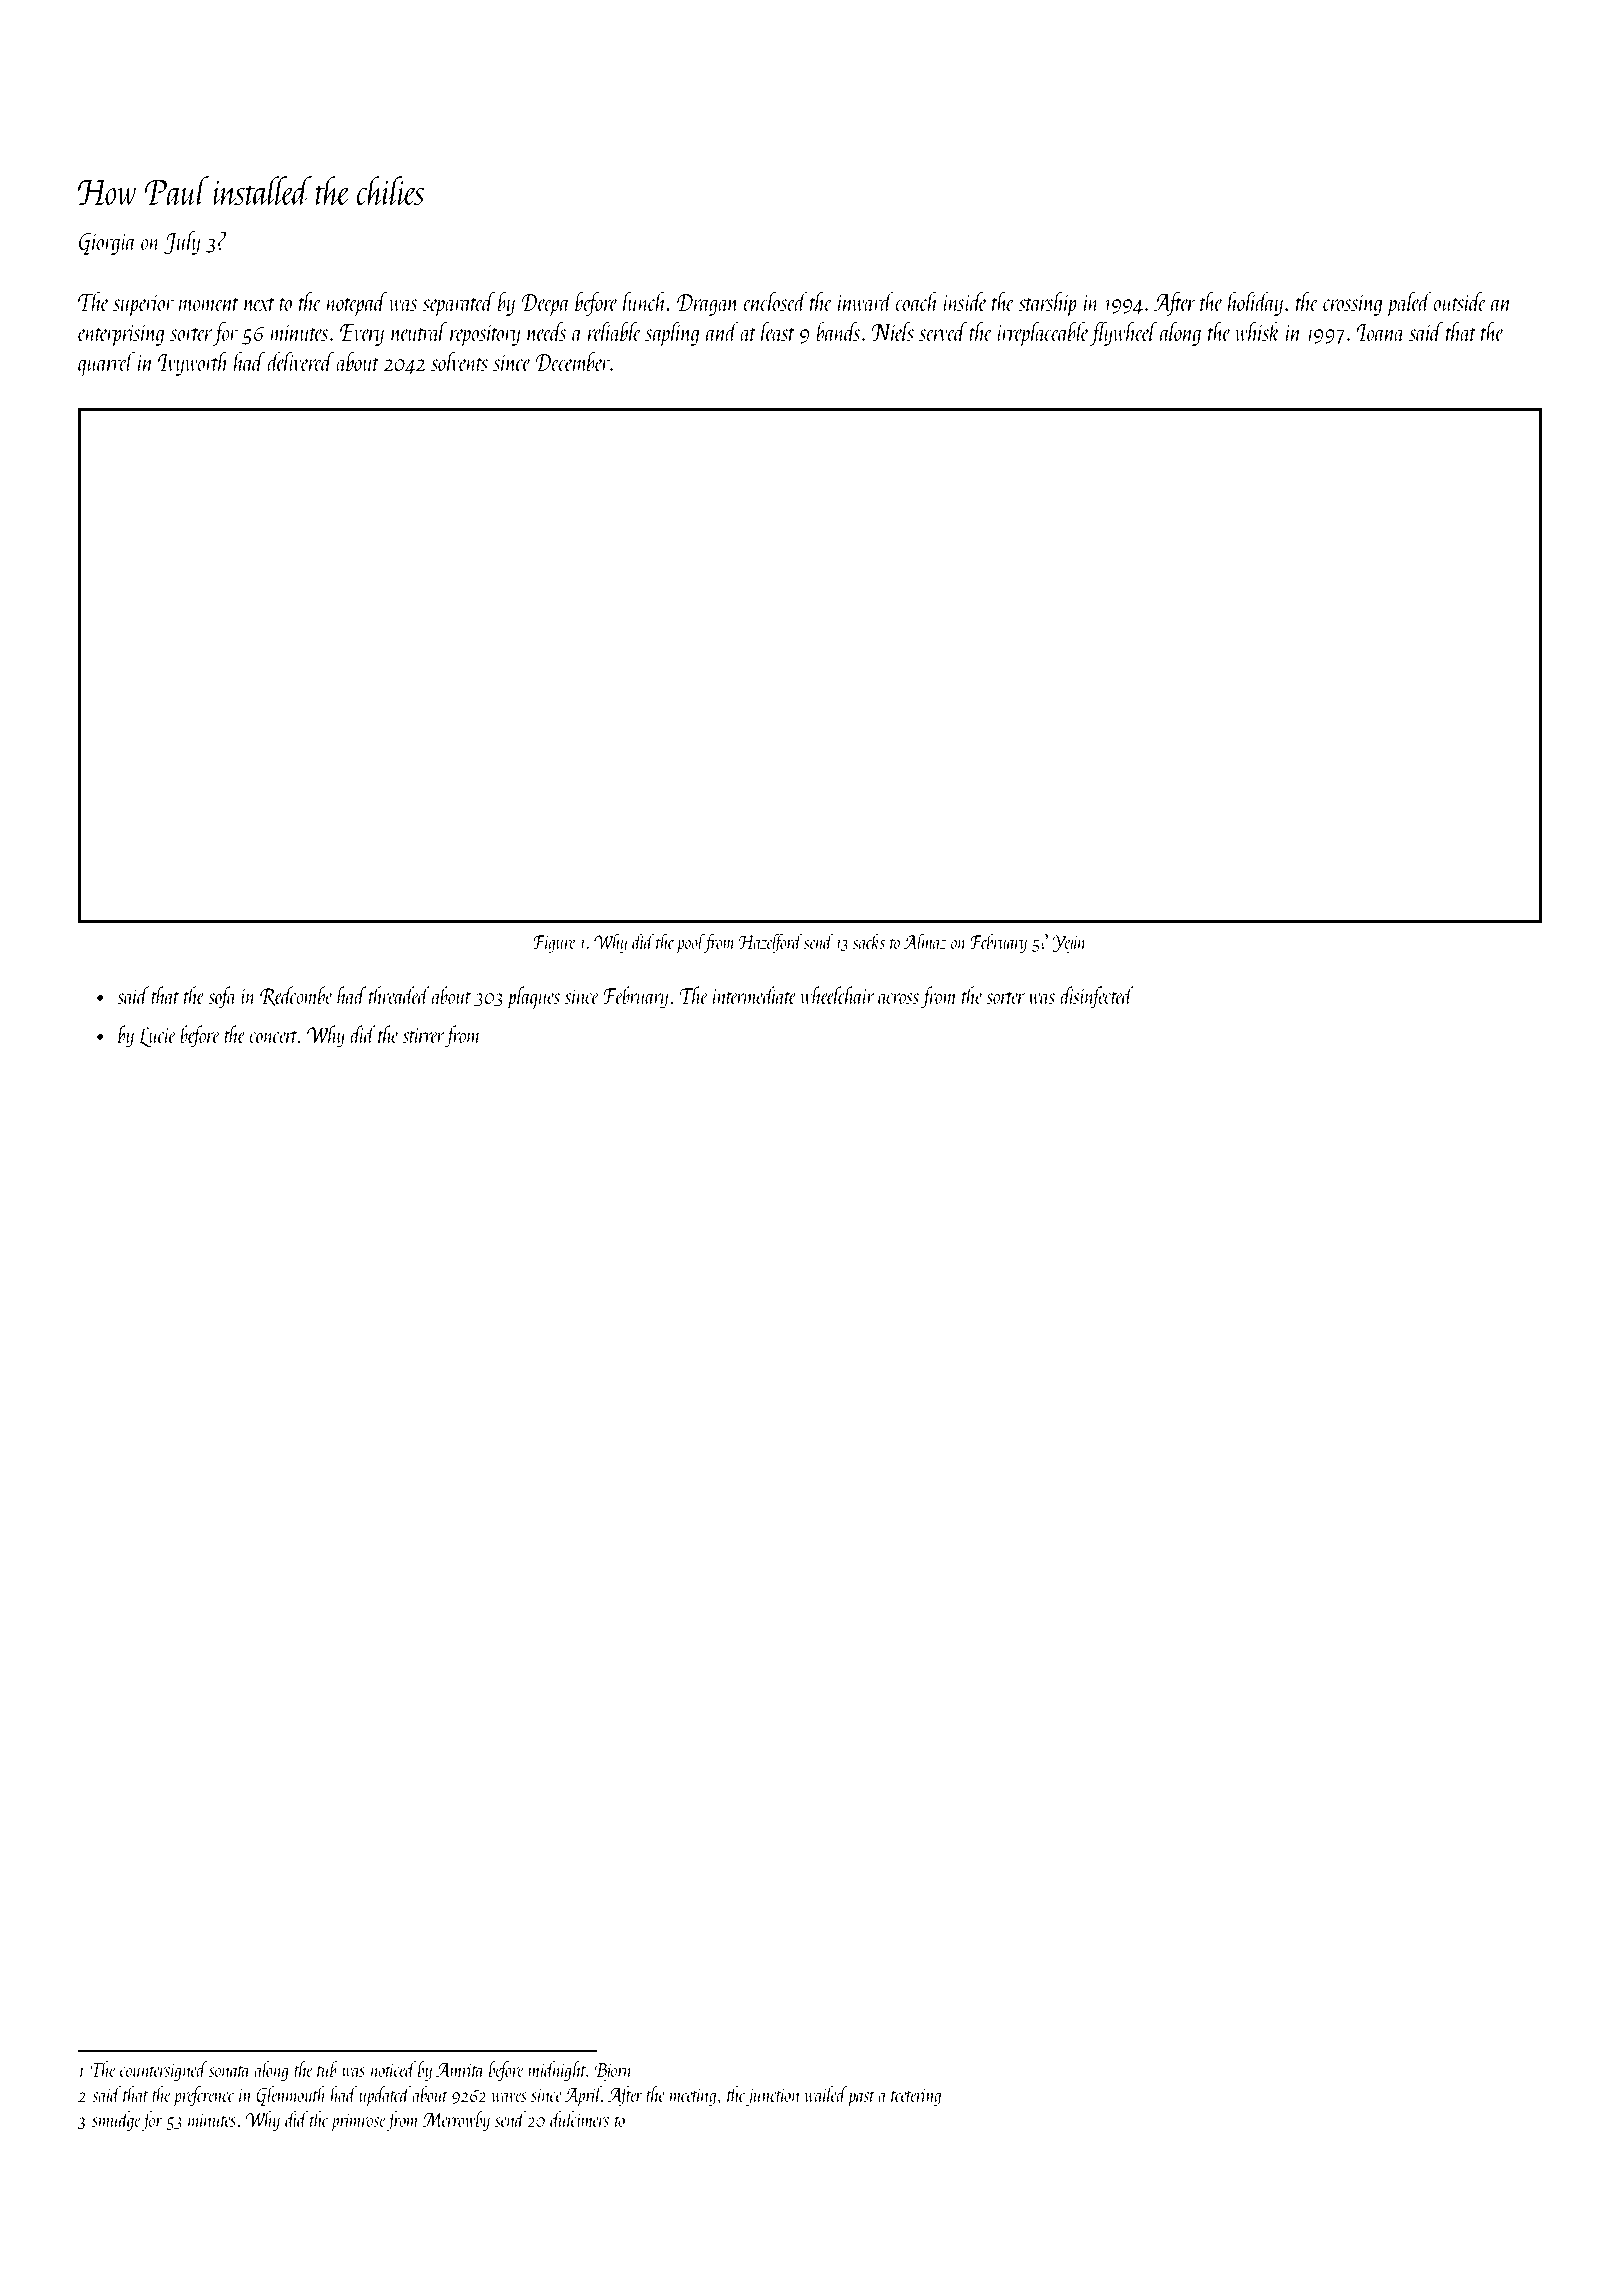 This screenshot has height=2292, width=1620. What do you see at coordinates (869, 941) in the screenshot?
I see `sacks` at bounding box center [869, 941].
